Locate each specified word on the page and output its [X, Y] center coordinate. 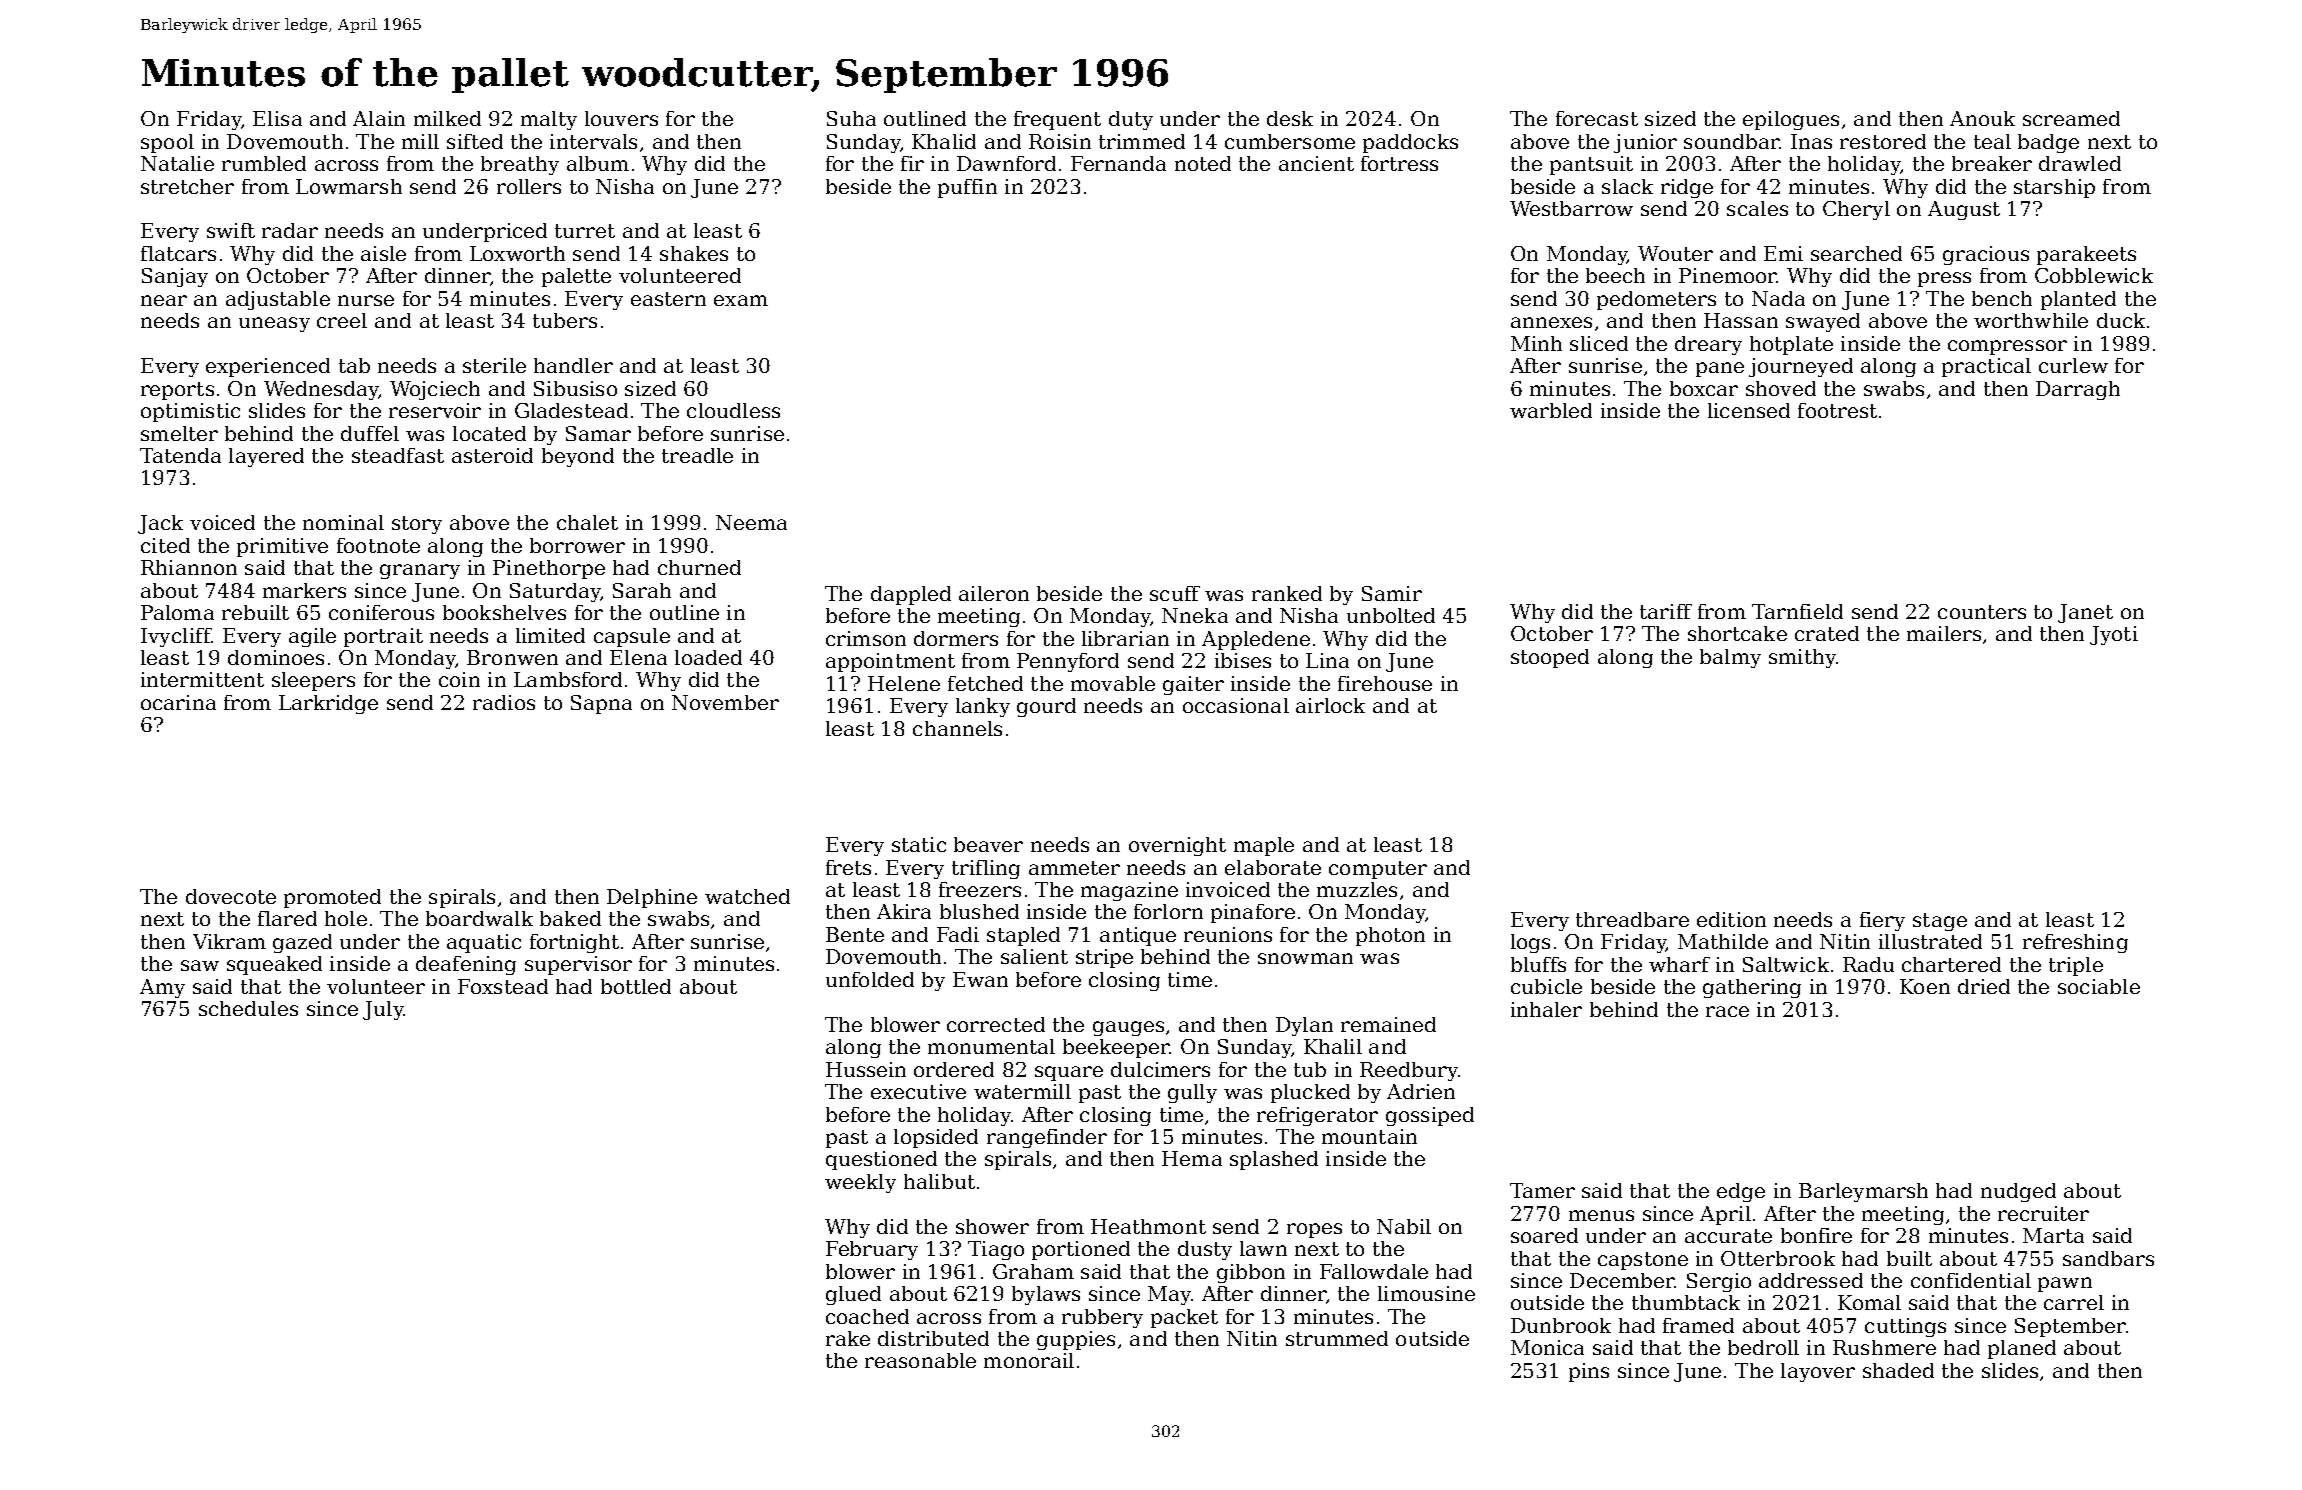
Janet [2085, 613]
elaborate [1273, 867]
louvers [621, 118]
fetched [985, 683]
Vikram [229, 941]
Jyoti [2114, 635]
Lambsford [568, 679]
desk [1290, 118]
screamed [2071, 118]
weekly [860, 1183]
